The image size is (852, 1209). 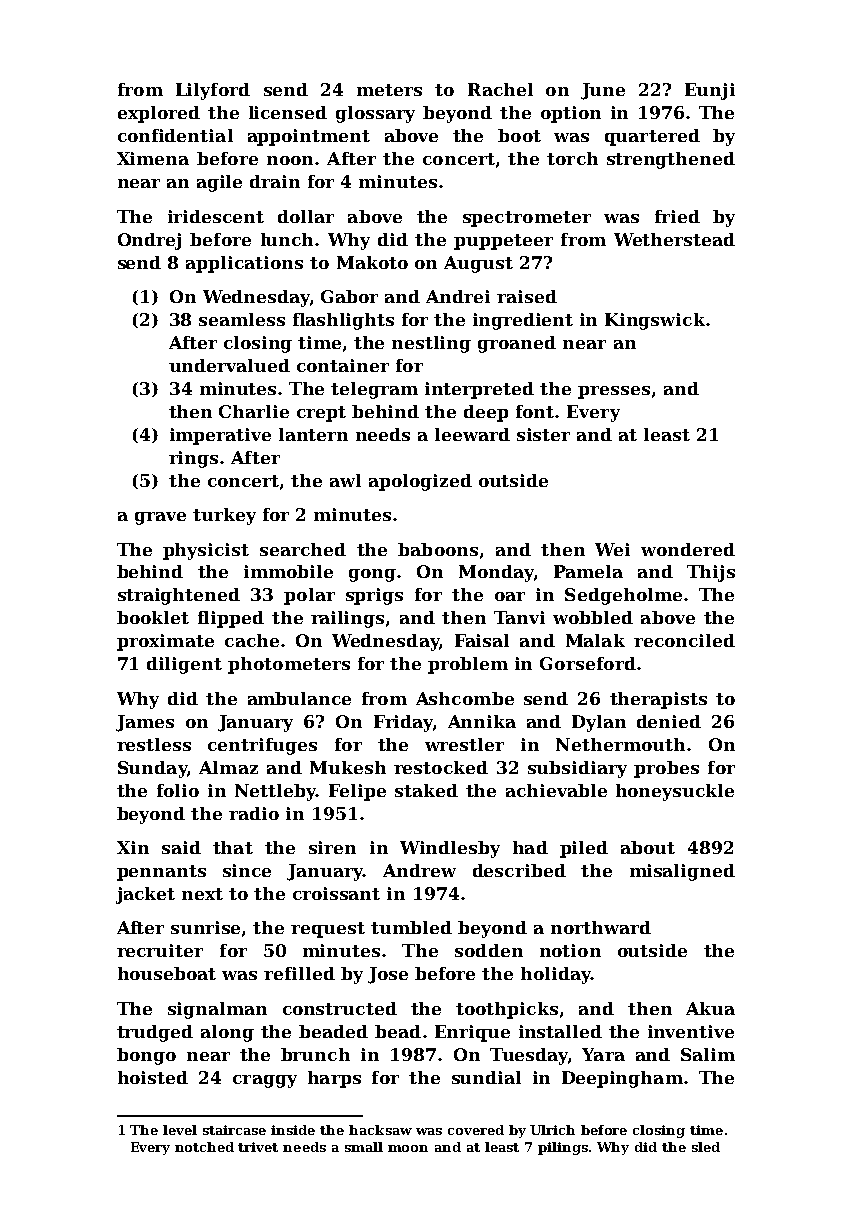 I want to click on misaligned, so click(x=682, y=872).
